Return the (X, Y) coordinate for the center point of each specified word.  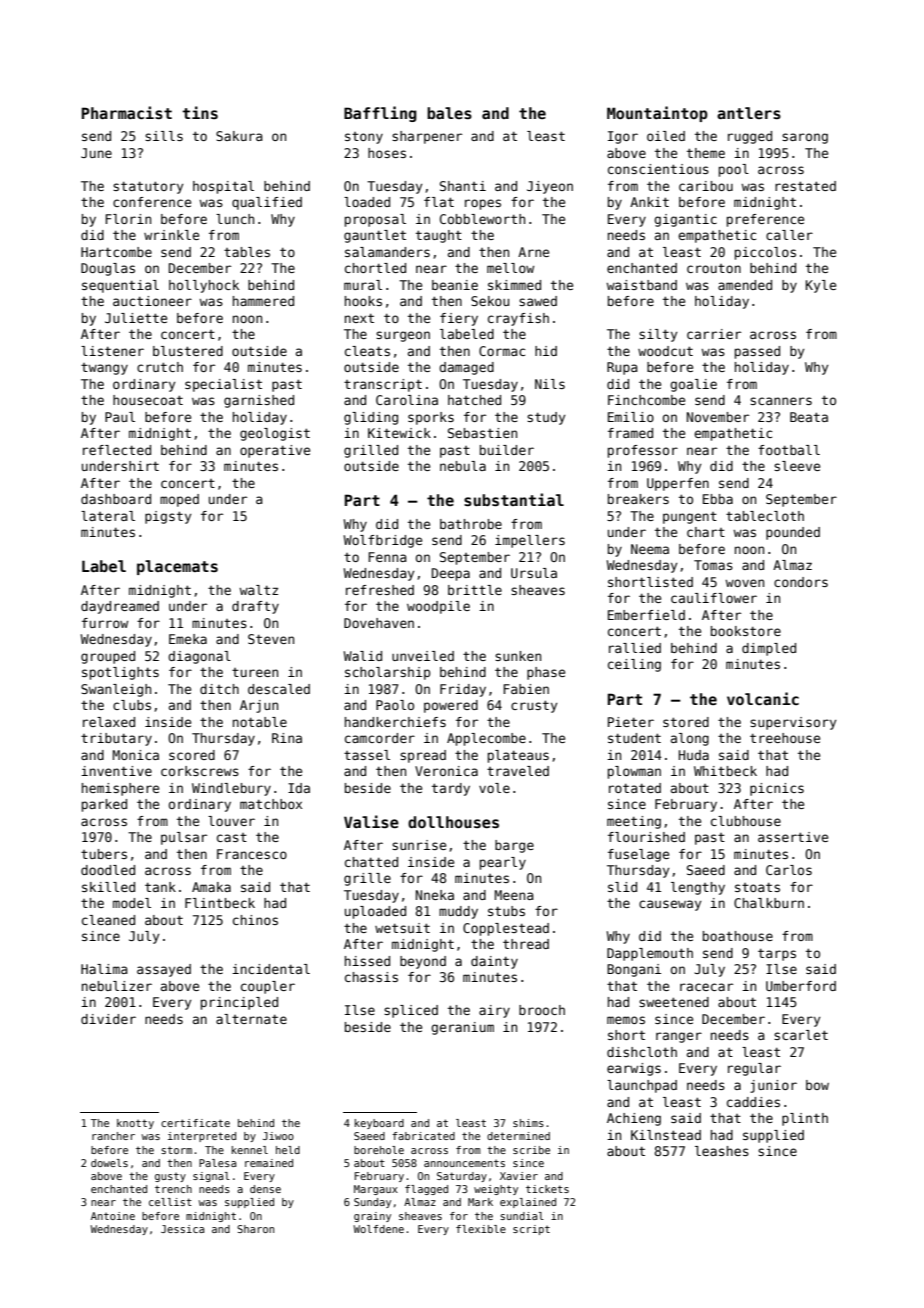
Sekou (490, 301)
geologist (275, 434)
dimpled (769, 649)
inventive (116, 771)
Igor (623, 137)
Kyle (821, 286)
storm (176, 1150)
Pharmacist (127, 112)
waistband (641, 285)
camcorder (380, 738)
